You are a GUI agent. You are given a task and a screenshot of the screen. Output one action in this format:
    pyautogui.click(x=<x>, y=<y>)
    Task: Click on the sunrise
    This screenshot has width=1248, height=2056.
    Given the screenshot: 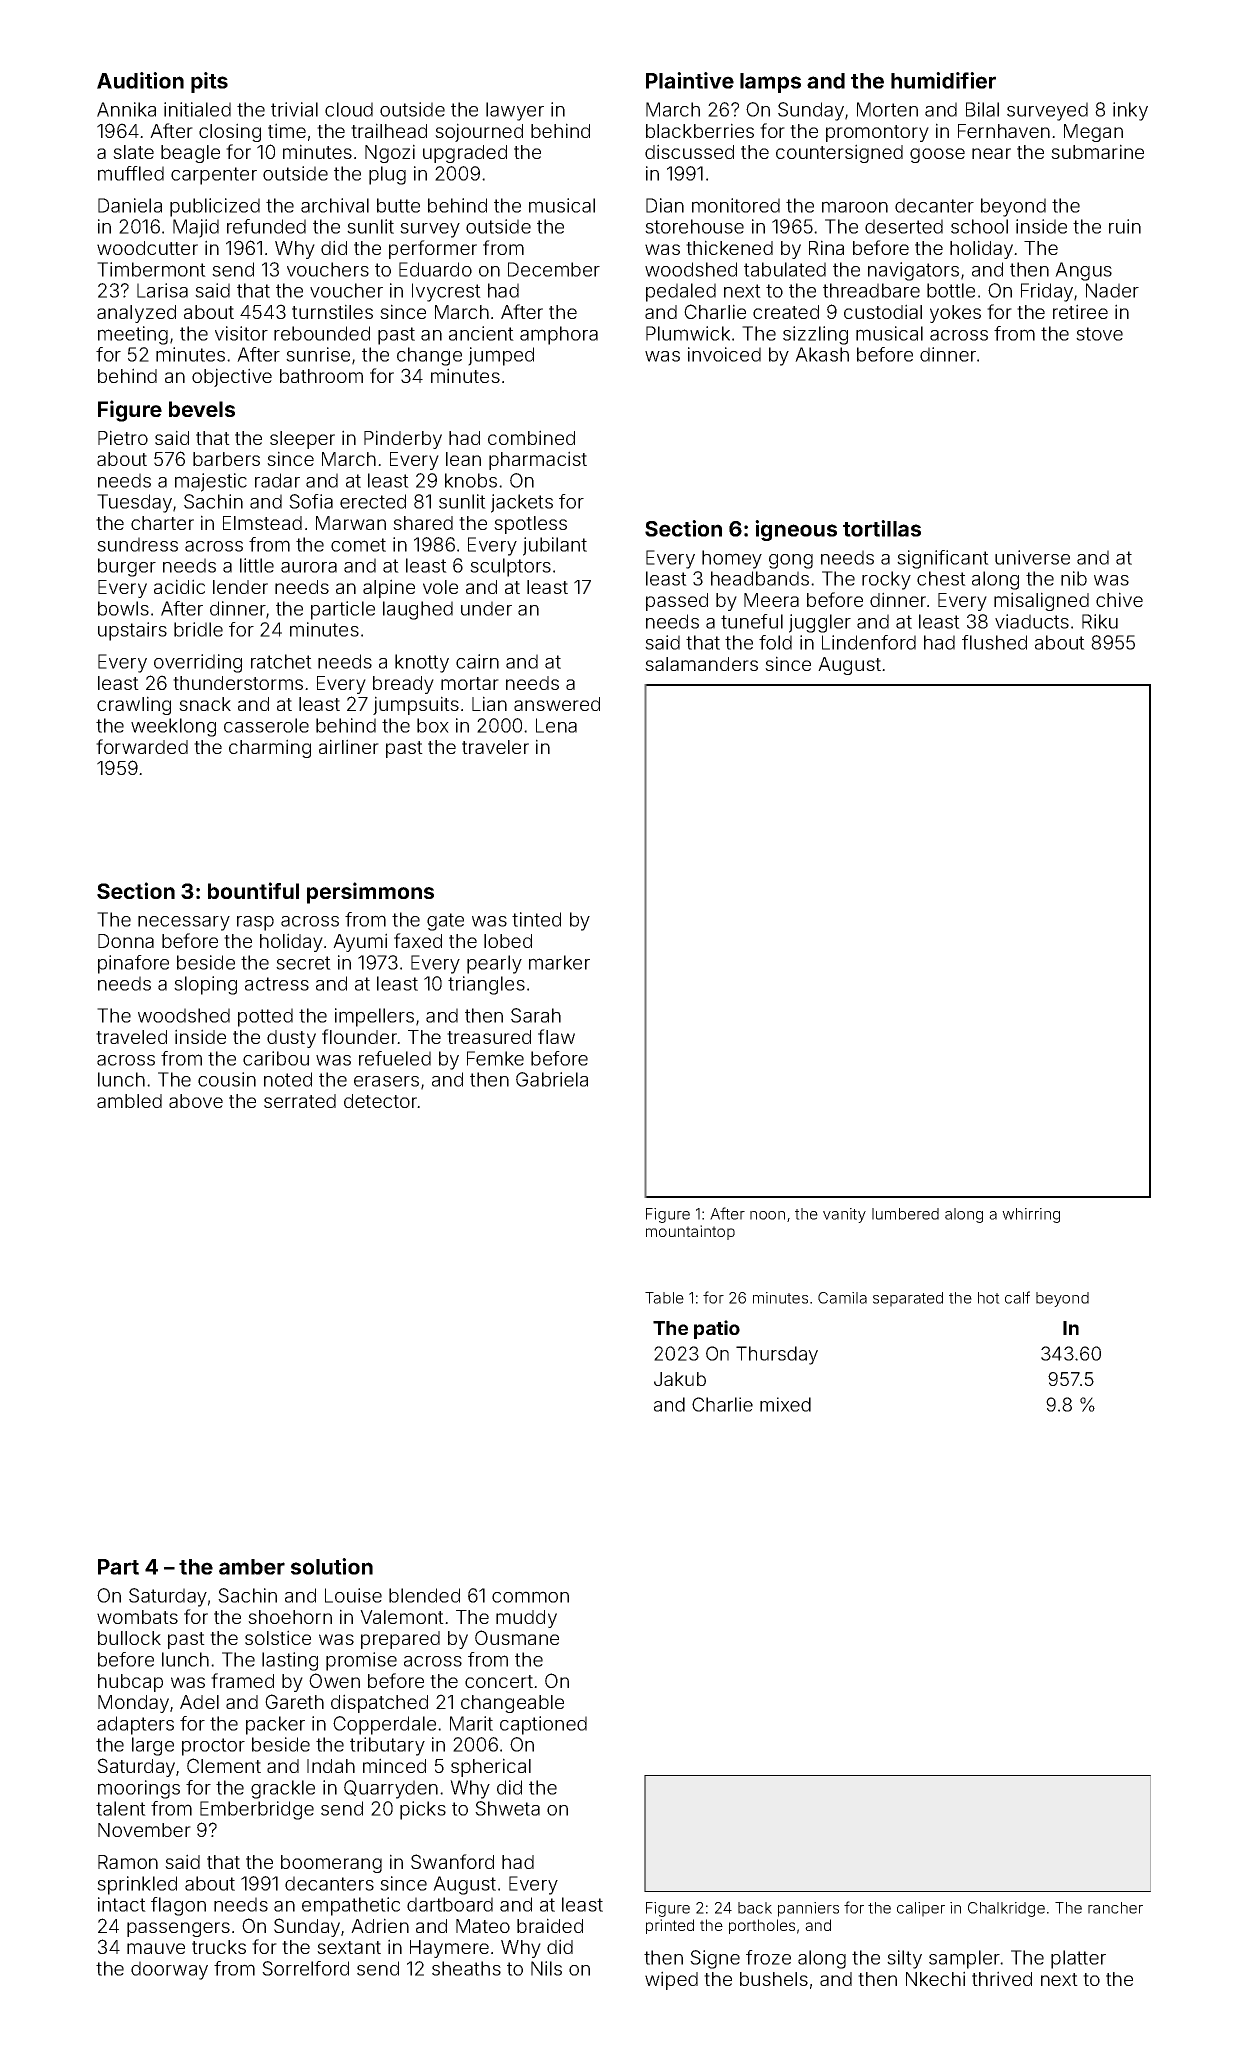 What is the action you would take?
    pyautogui.click(x=318, y=354)
